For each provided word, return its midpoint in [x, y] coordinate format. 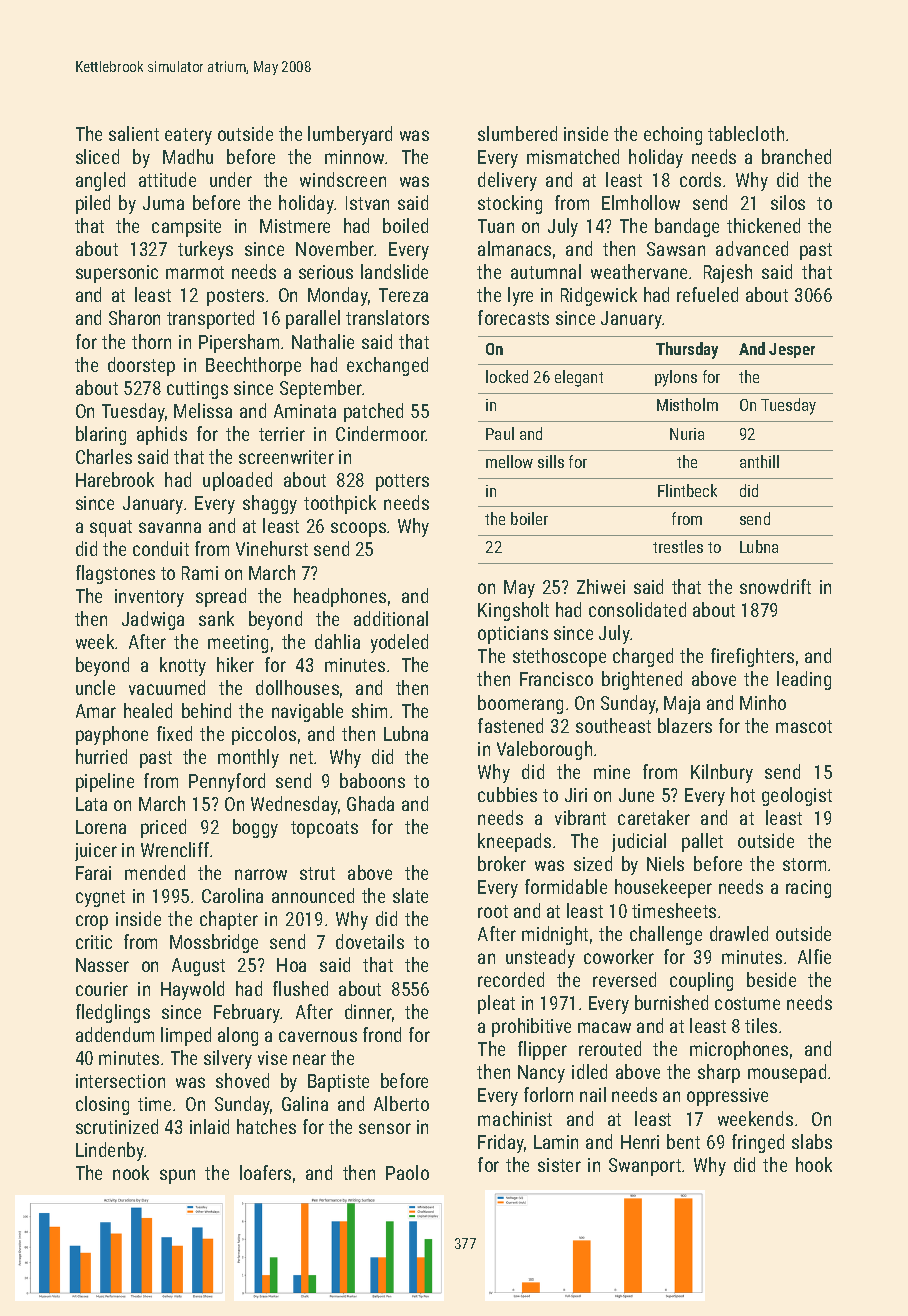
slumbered [517, 133]
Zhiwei [601, 586]
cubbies [507, 794]
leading [804, 680]
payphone [112, 735]
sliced [97, 156]
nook [131, 1172]
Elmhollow [641, 202]
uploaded [237, 481]
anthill [759, 461]
